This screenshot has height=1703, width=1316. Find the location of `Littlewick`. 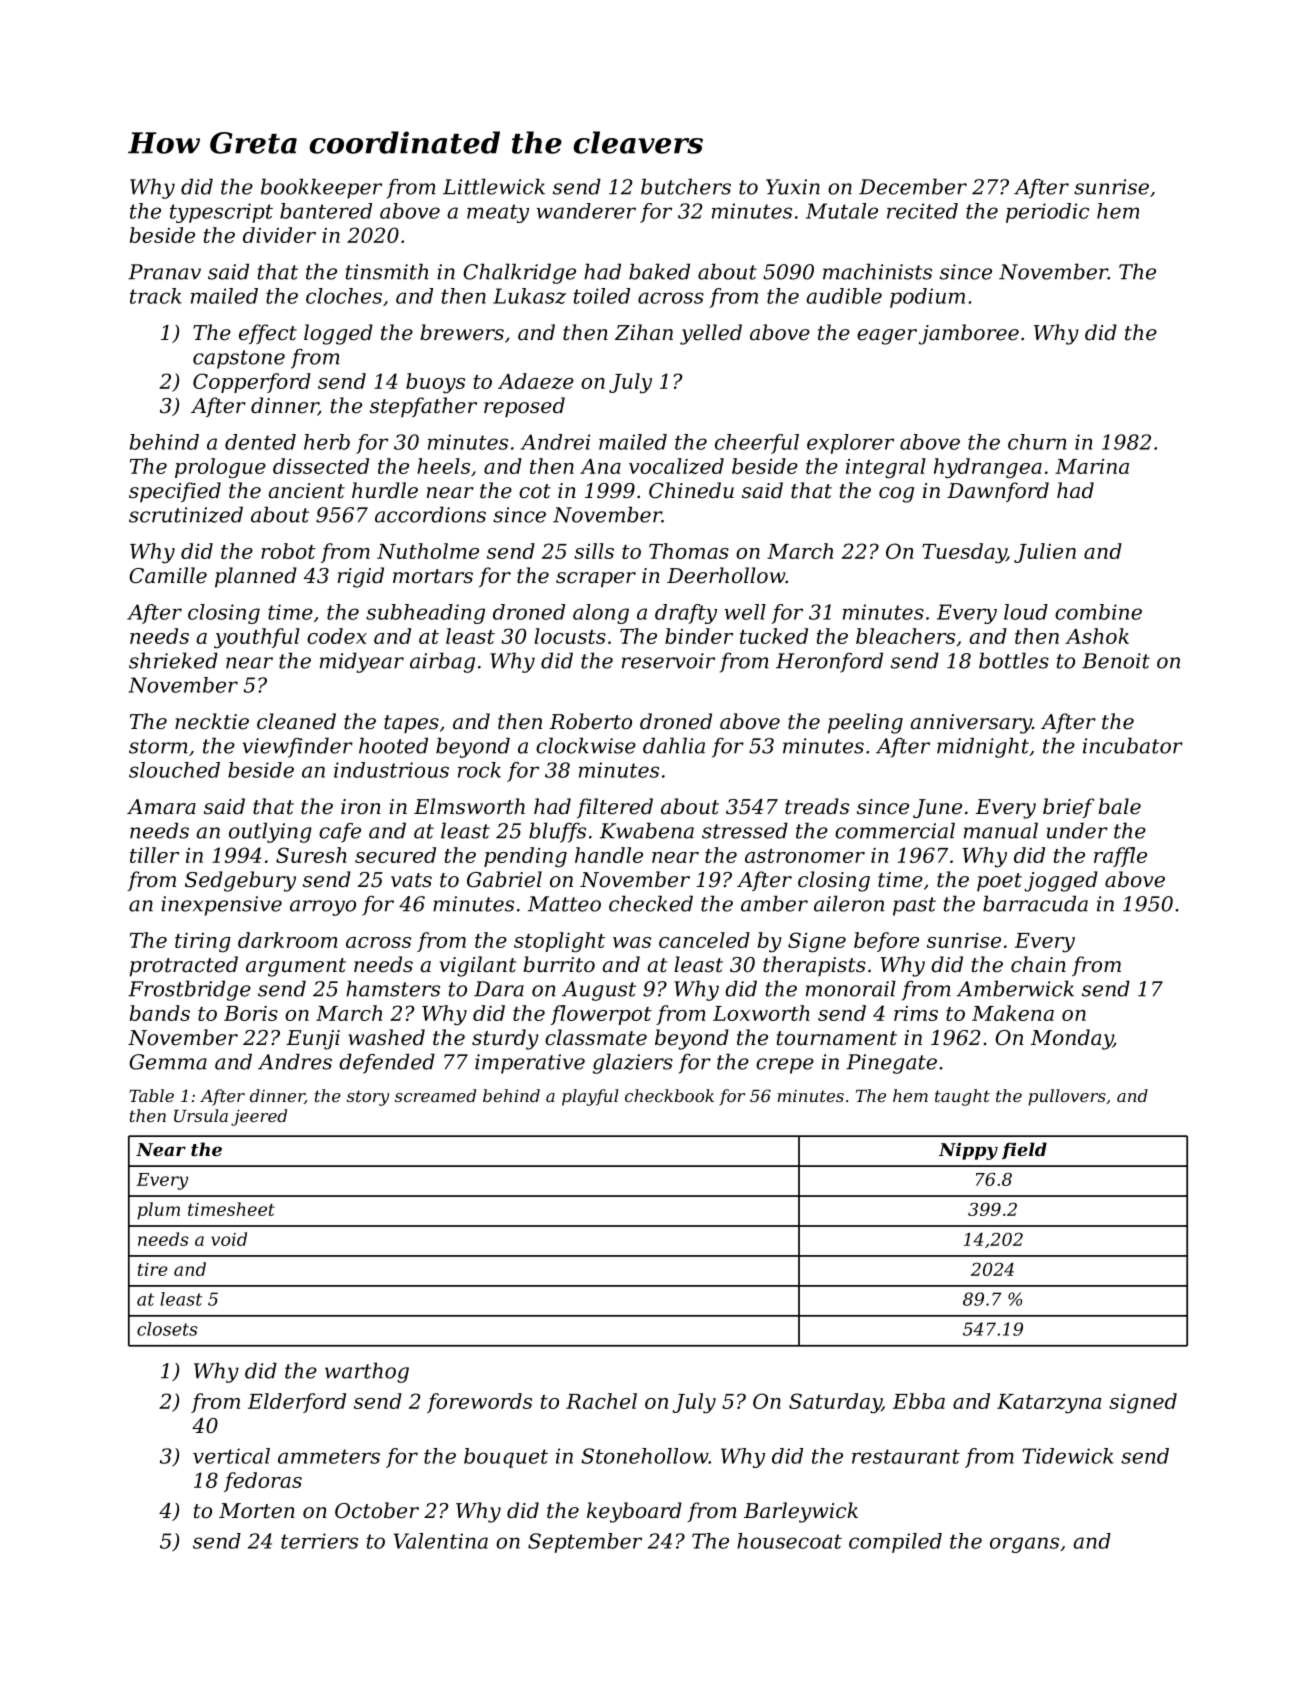

Littlewick is located at coordinates (494, 186).
